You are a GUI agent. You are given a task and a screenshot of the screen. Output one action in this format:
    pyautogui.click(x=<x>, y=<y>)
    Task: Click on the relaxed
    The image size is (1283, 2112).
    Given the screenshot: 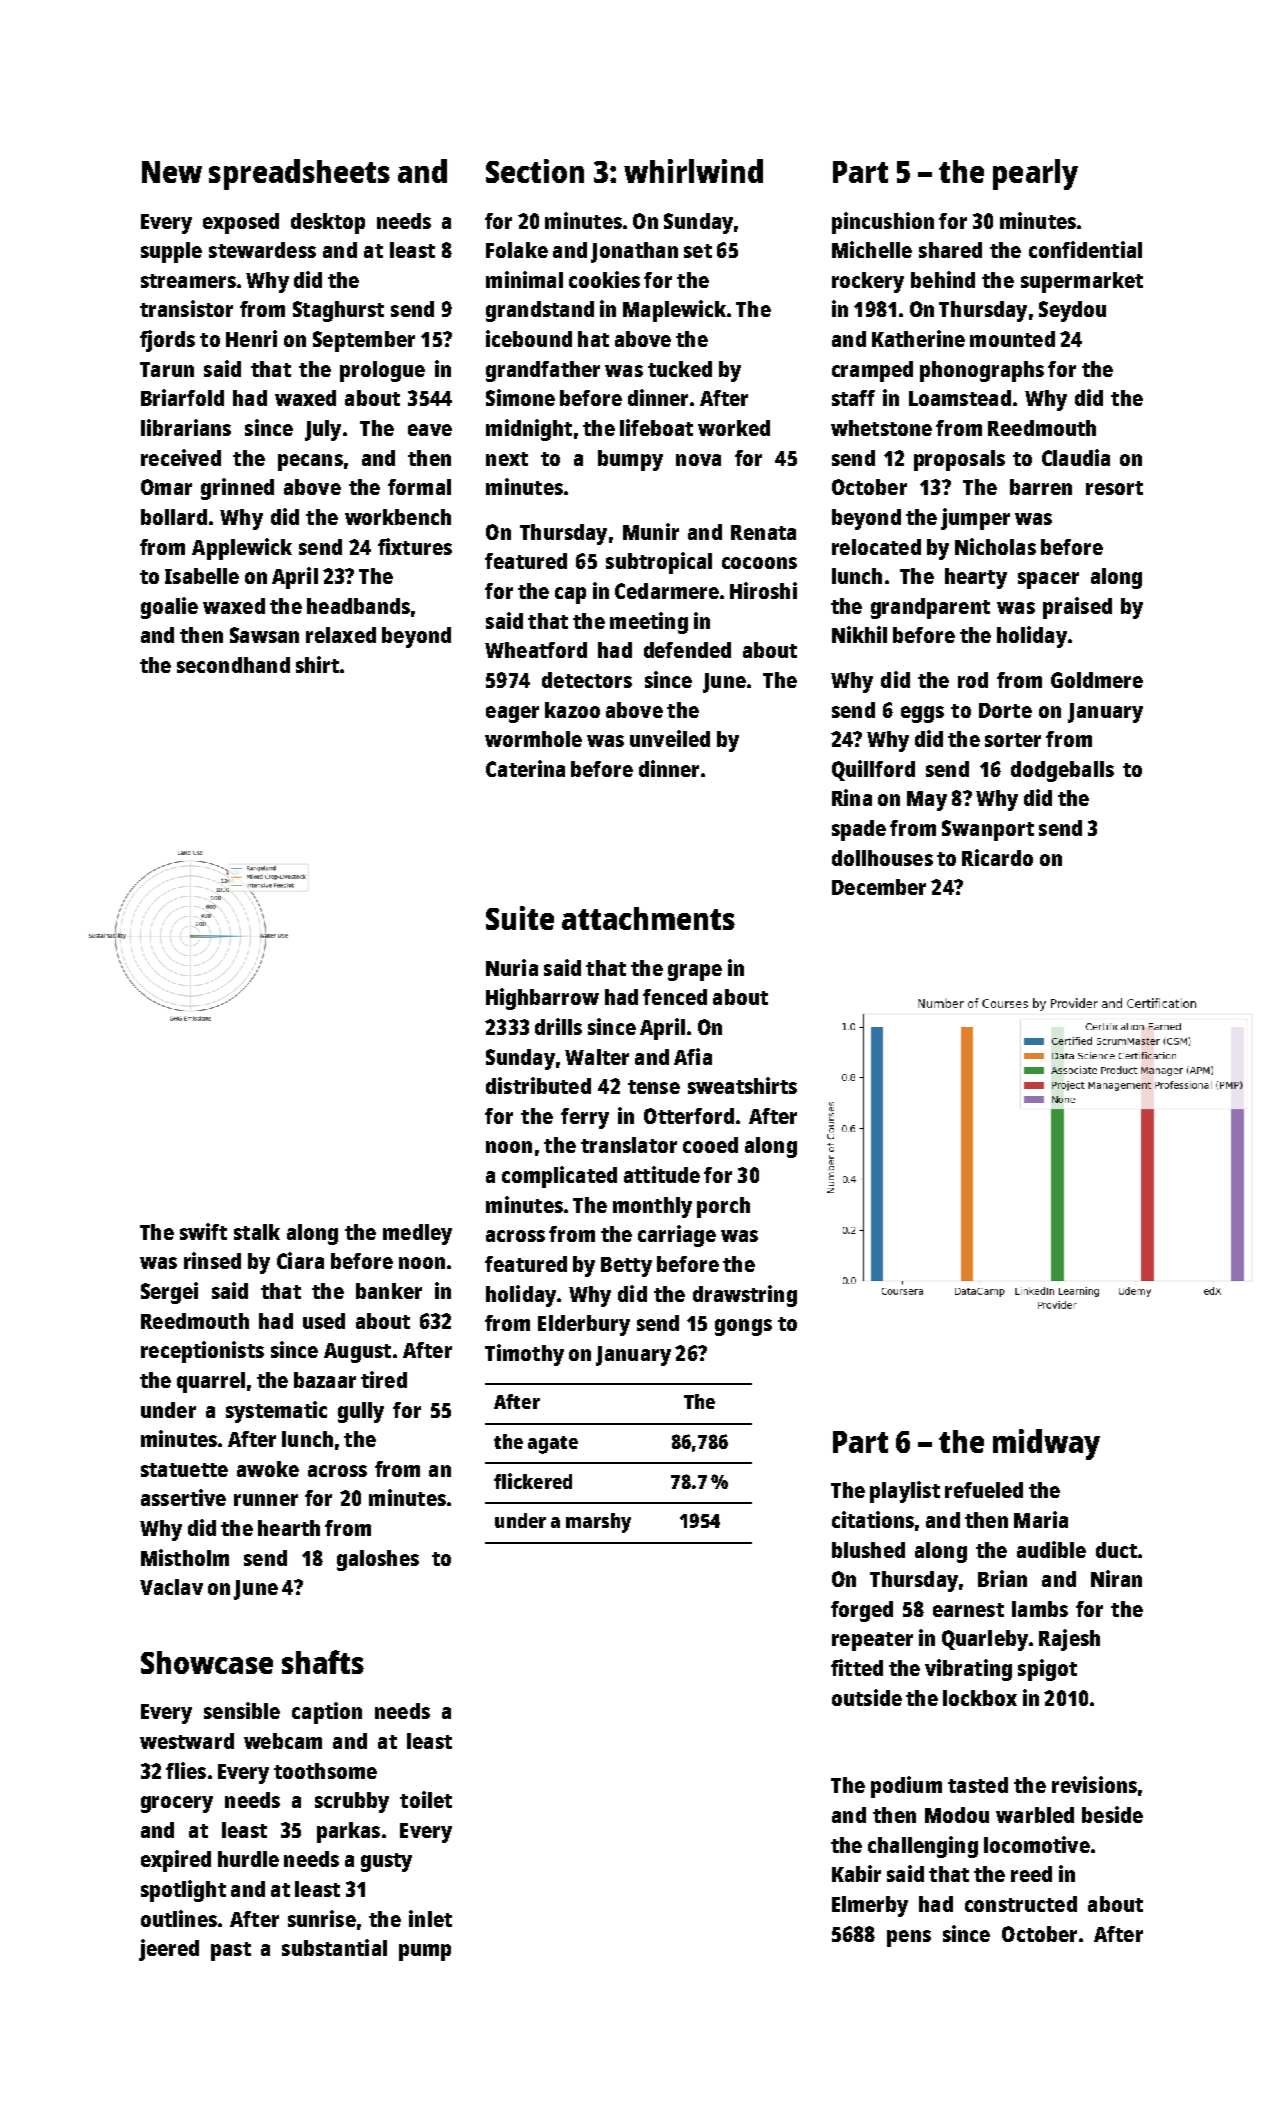 What is the action you would take?
    pyautogui.click(x=341, y=635)
